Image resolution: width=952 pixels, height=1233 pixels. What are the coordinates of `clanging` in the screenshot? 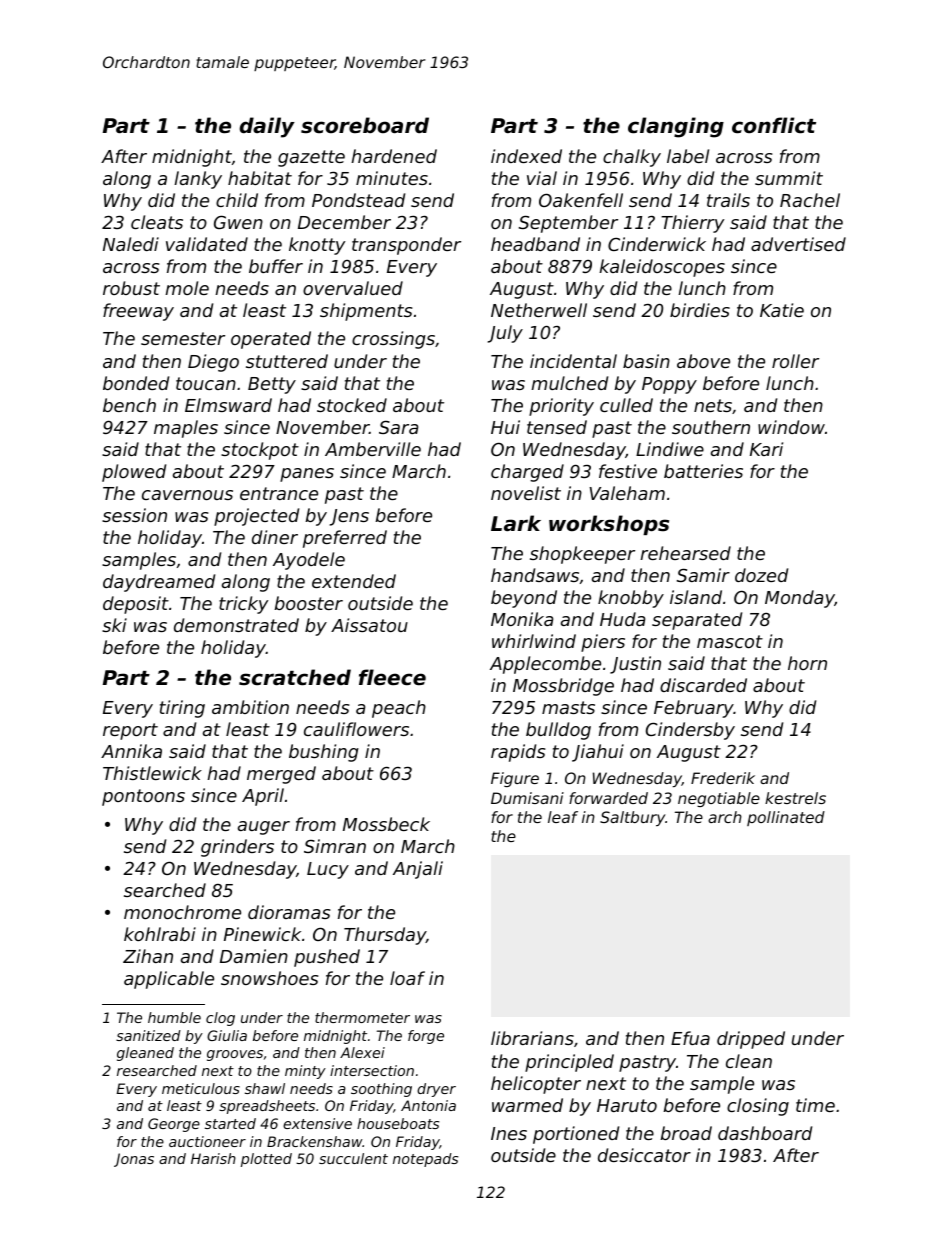 It's located at (676, 127).
